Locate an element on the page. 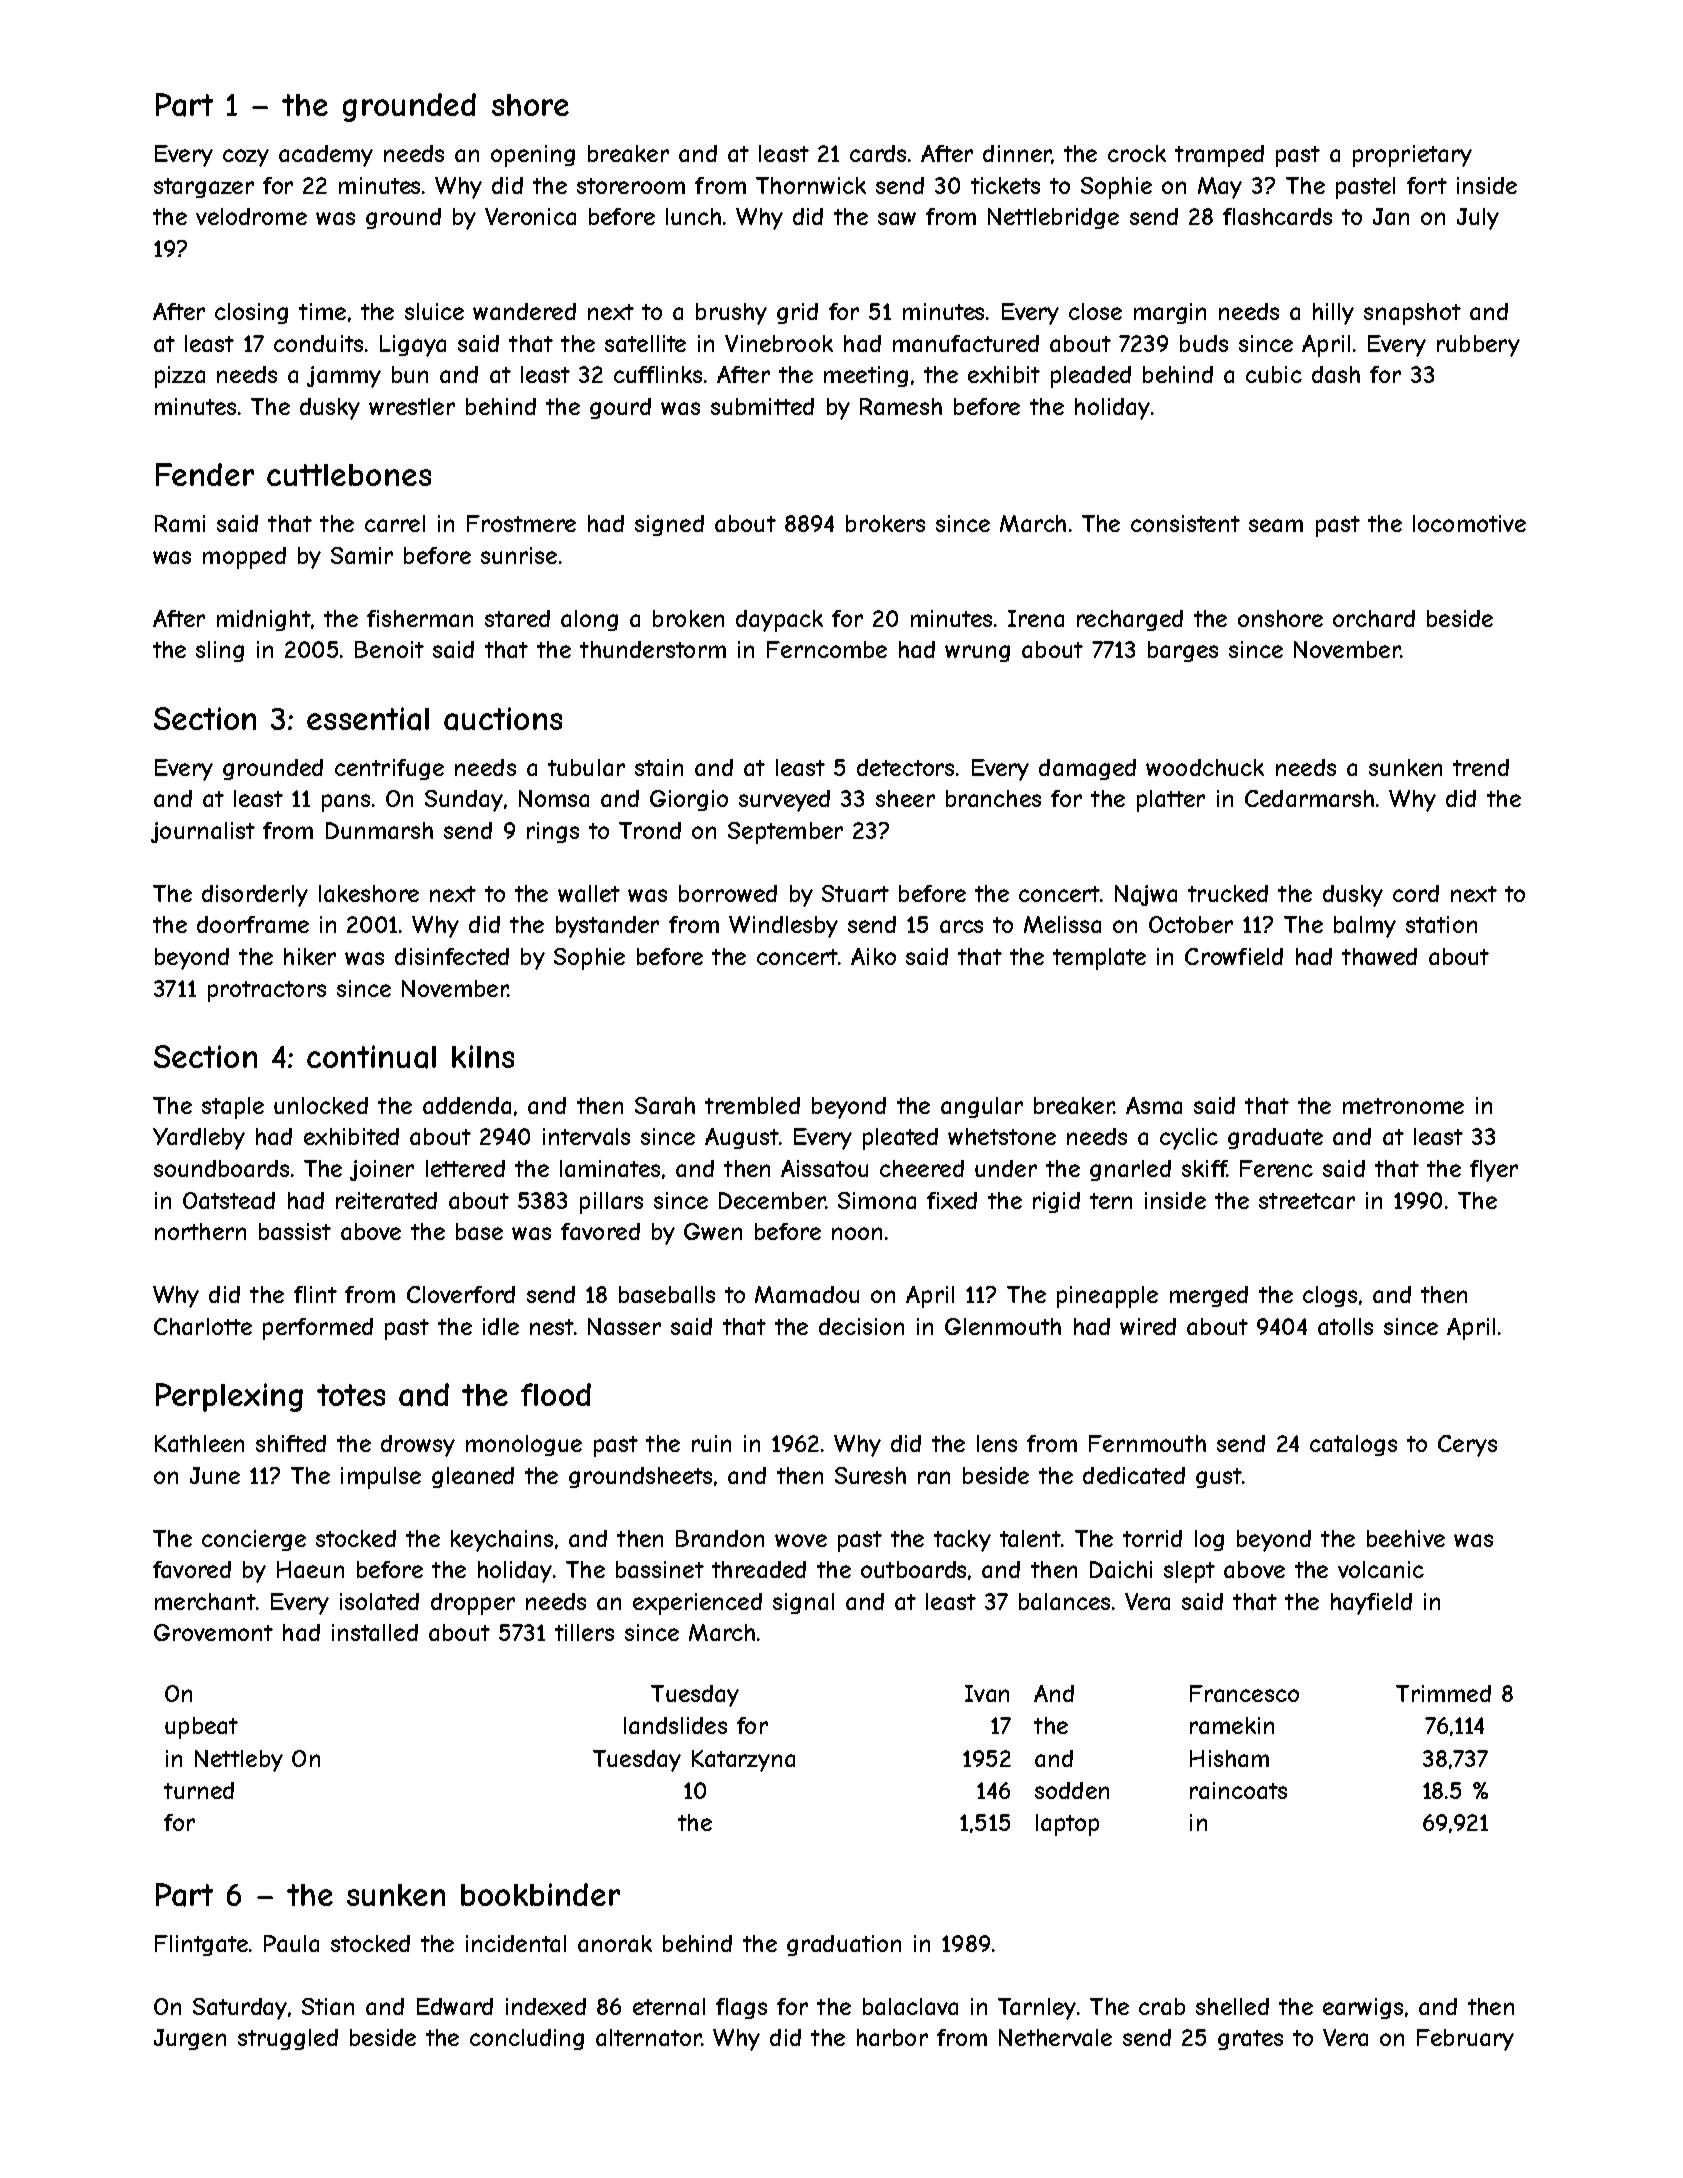 Image resolution: width=1683 pixels, height=2178 pixels. closing is located at coordinates (251, 313).
